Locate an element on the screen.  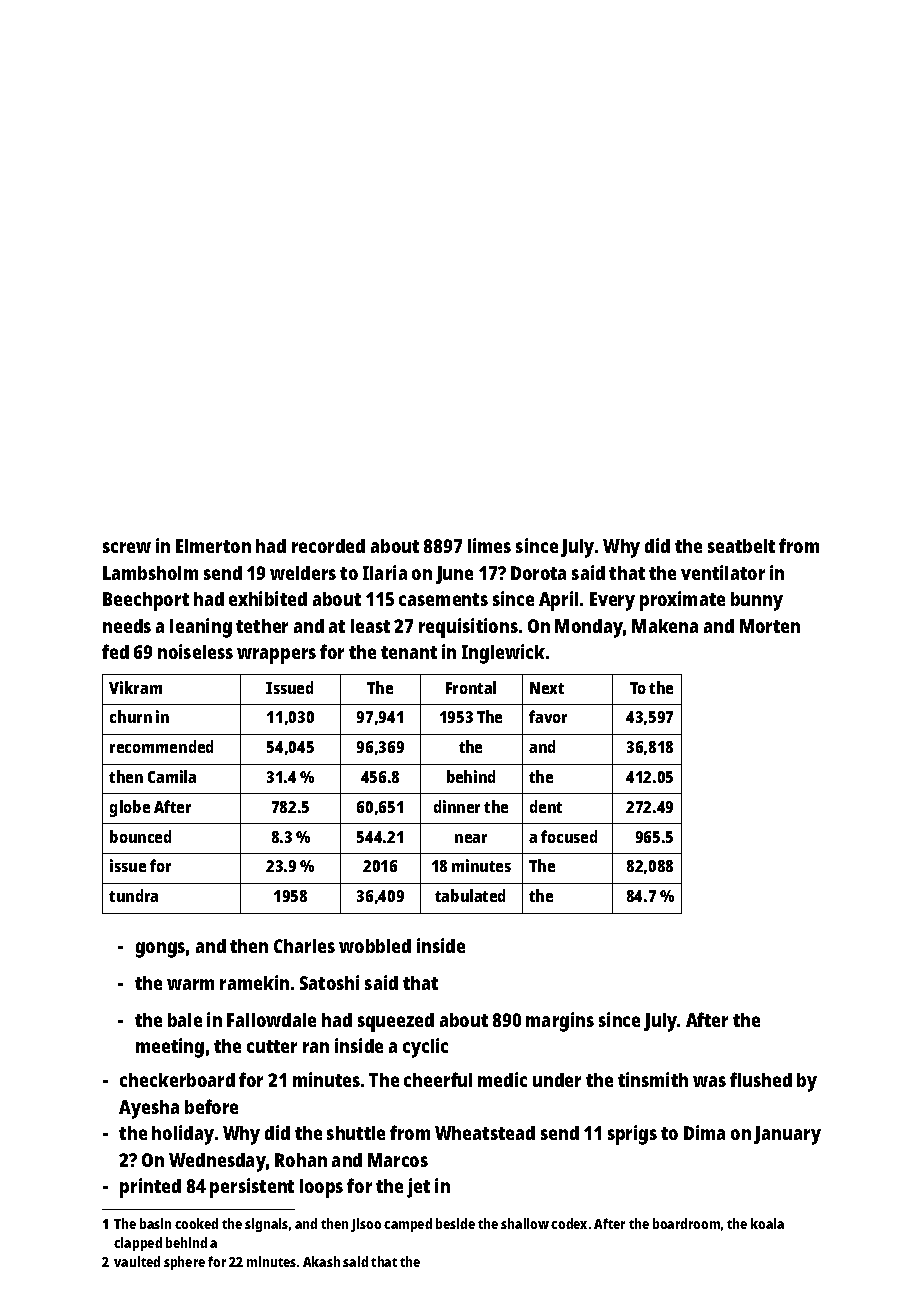
basin is located at coordinates (155, 1223).
